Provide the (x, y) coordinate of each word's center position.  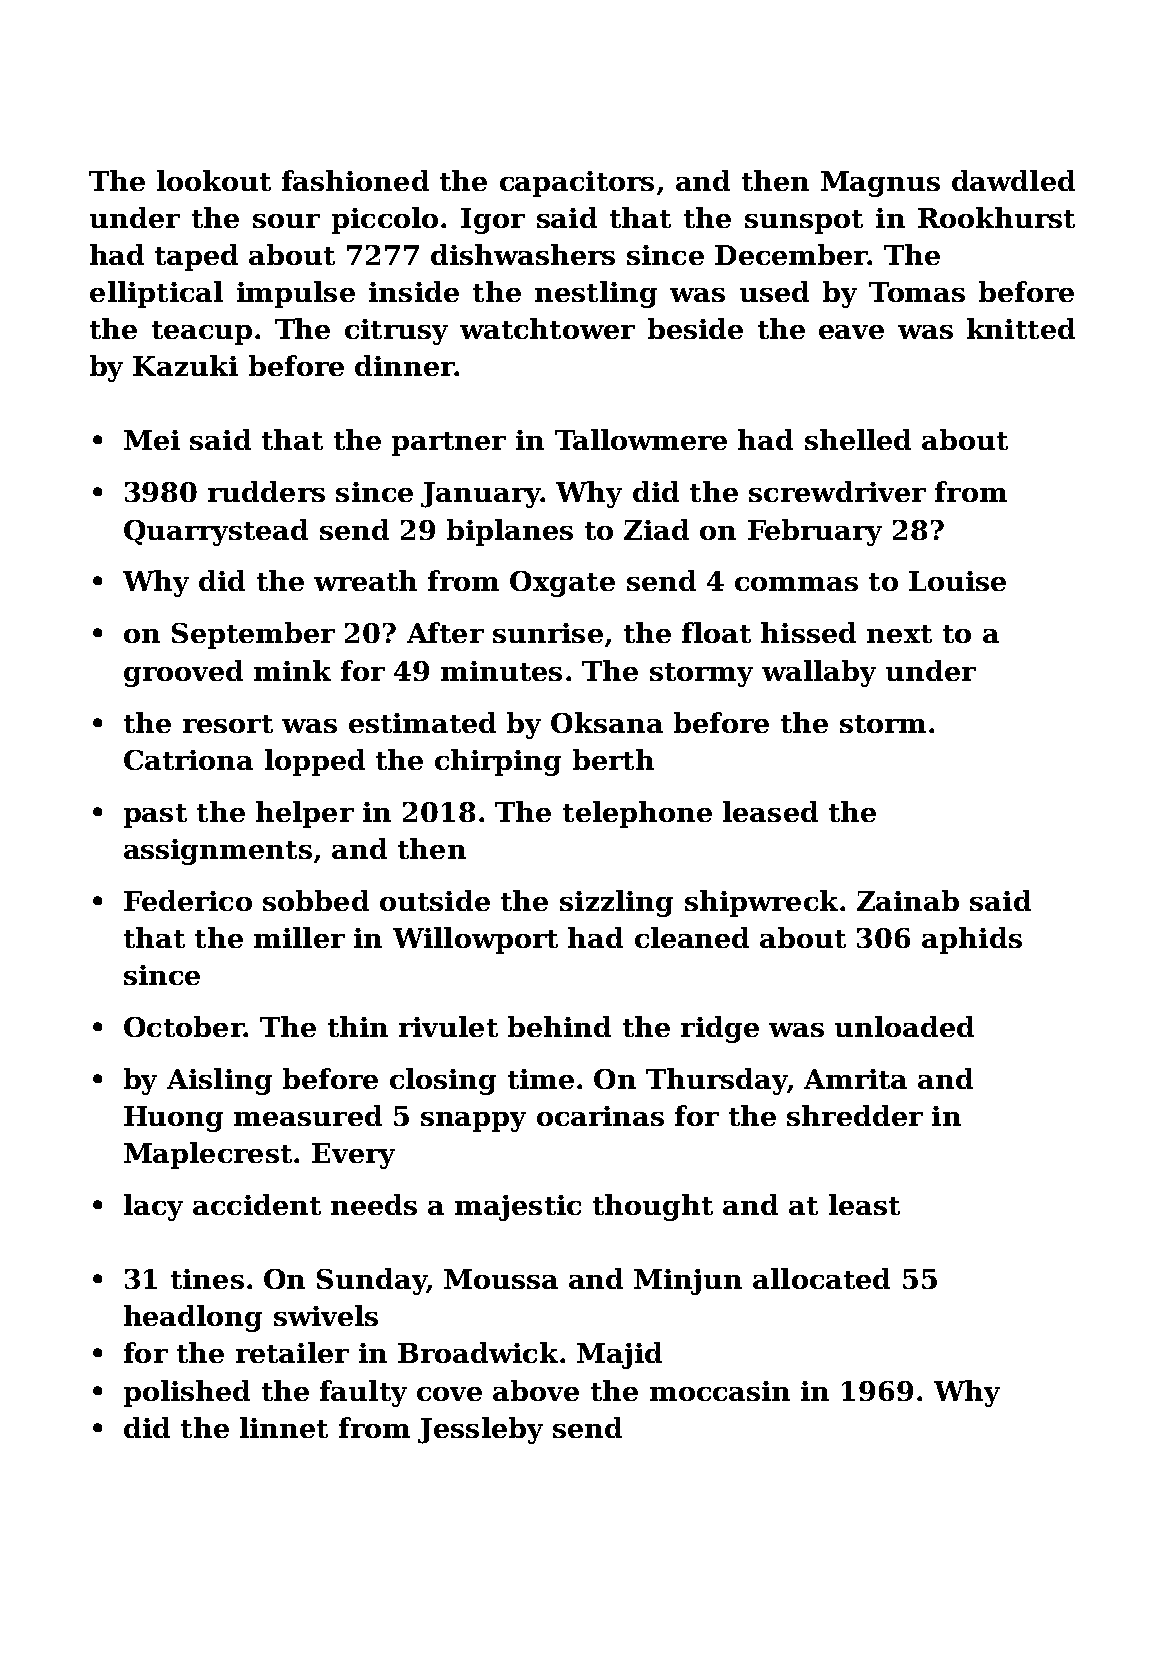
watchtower (547, 328)
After (445, 632)
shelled (858, 439)
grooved (183, 673)
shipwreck (761, 903)
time (541, 1079)
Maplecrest (208, 1155)
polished (187, 1393)
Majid (619, 1355)
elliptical (156, 294)
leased (770, 811)
